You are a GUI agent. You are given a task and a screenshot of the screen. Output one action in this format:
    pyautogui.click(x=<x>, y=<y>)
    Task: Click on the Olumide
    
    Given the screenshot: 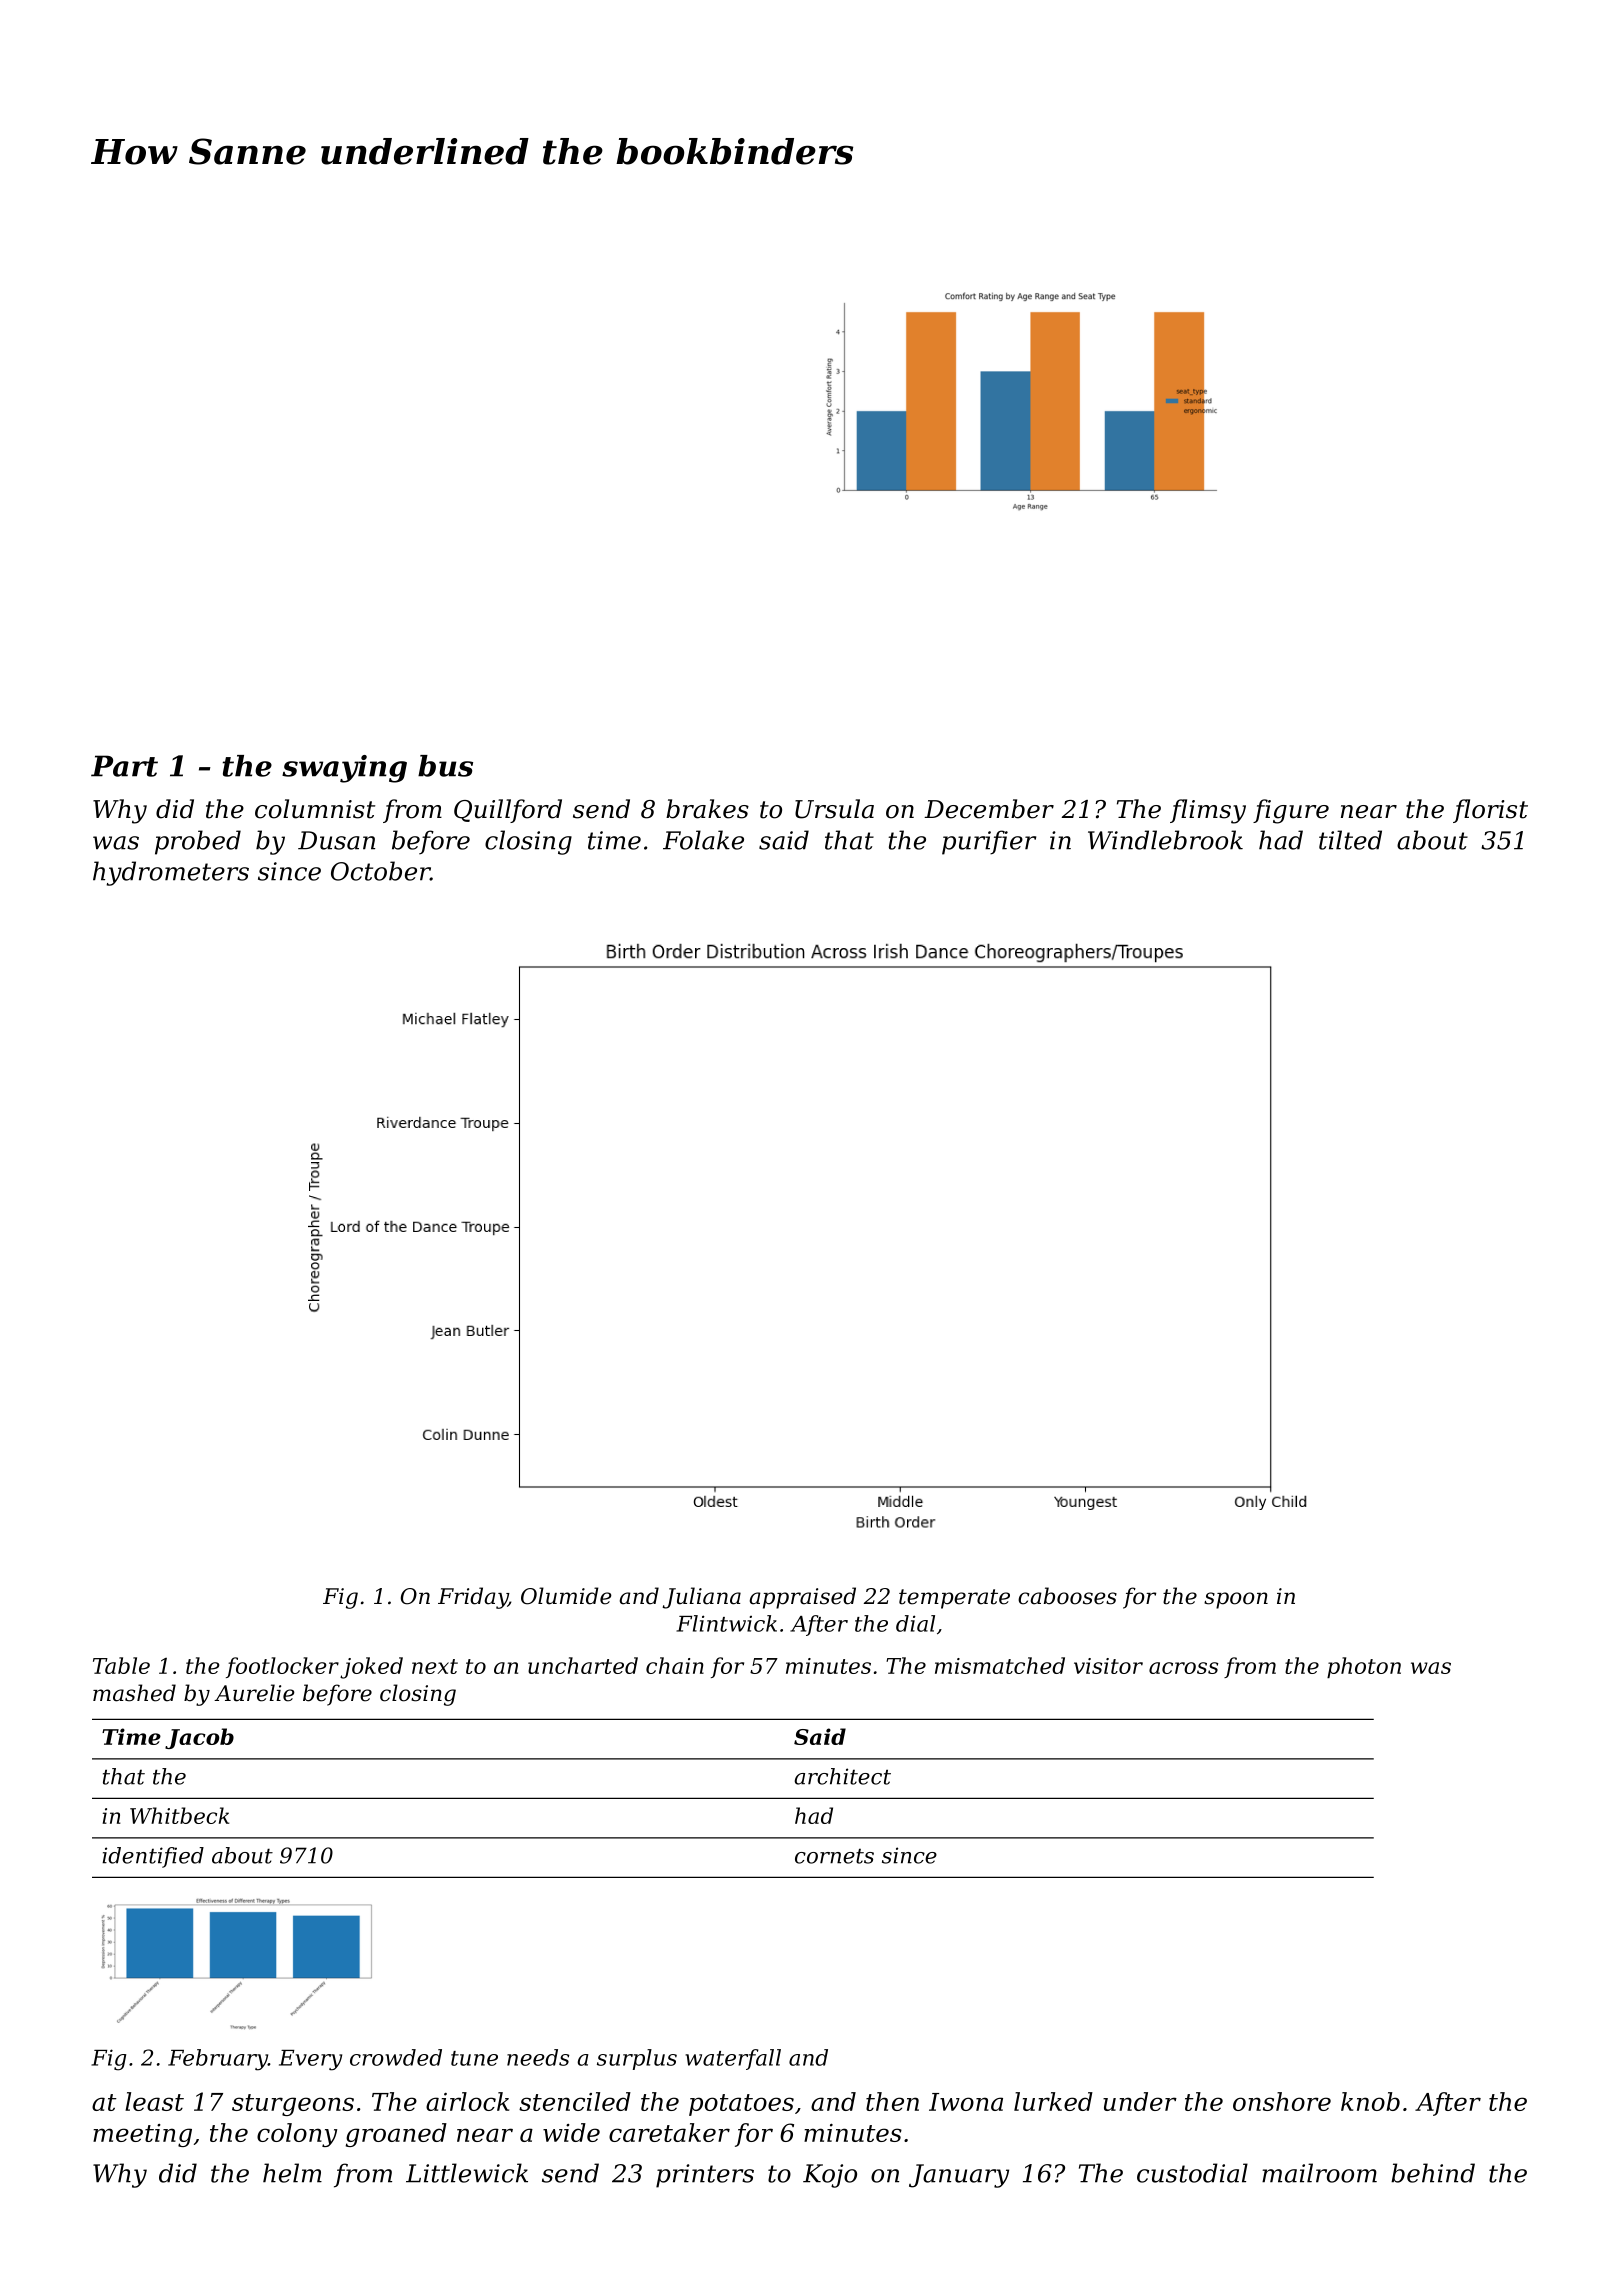 What is the action you would take?
    pyautogui.click(x=566, y=1596)
